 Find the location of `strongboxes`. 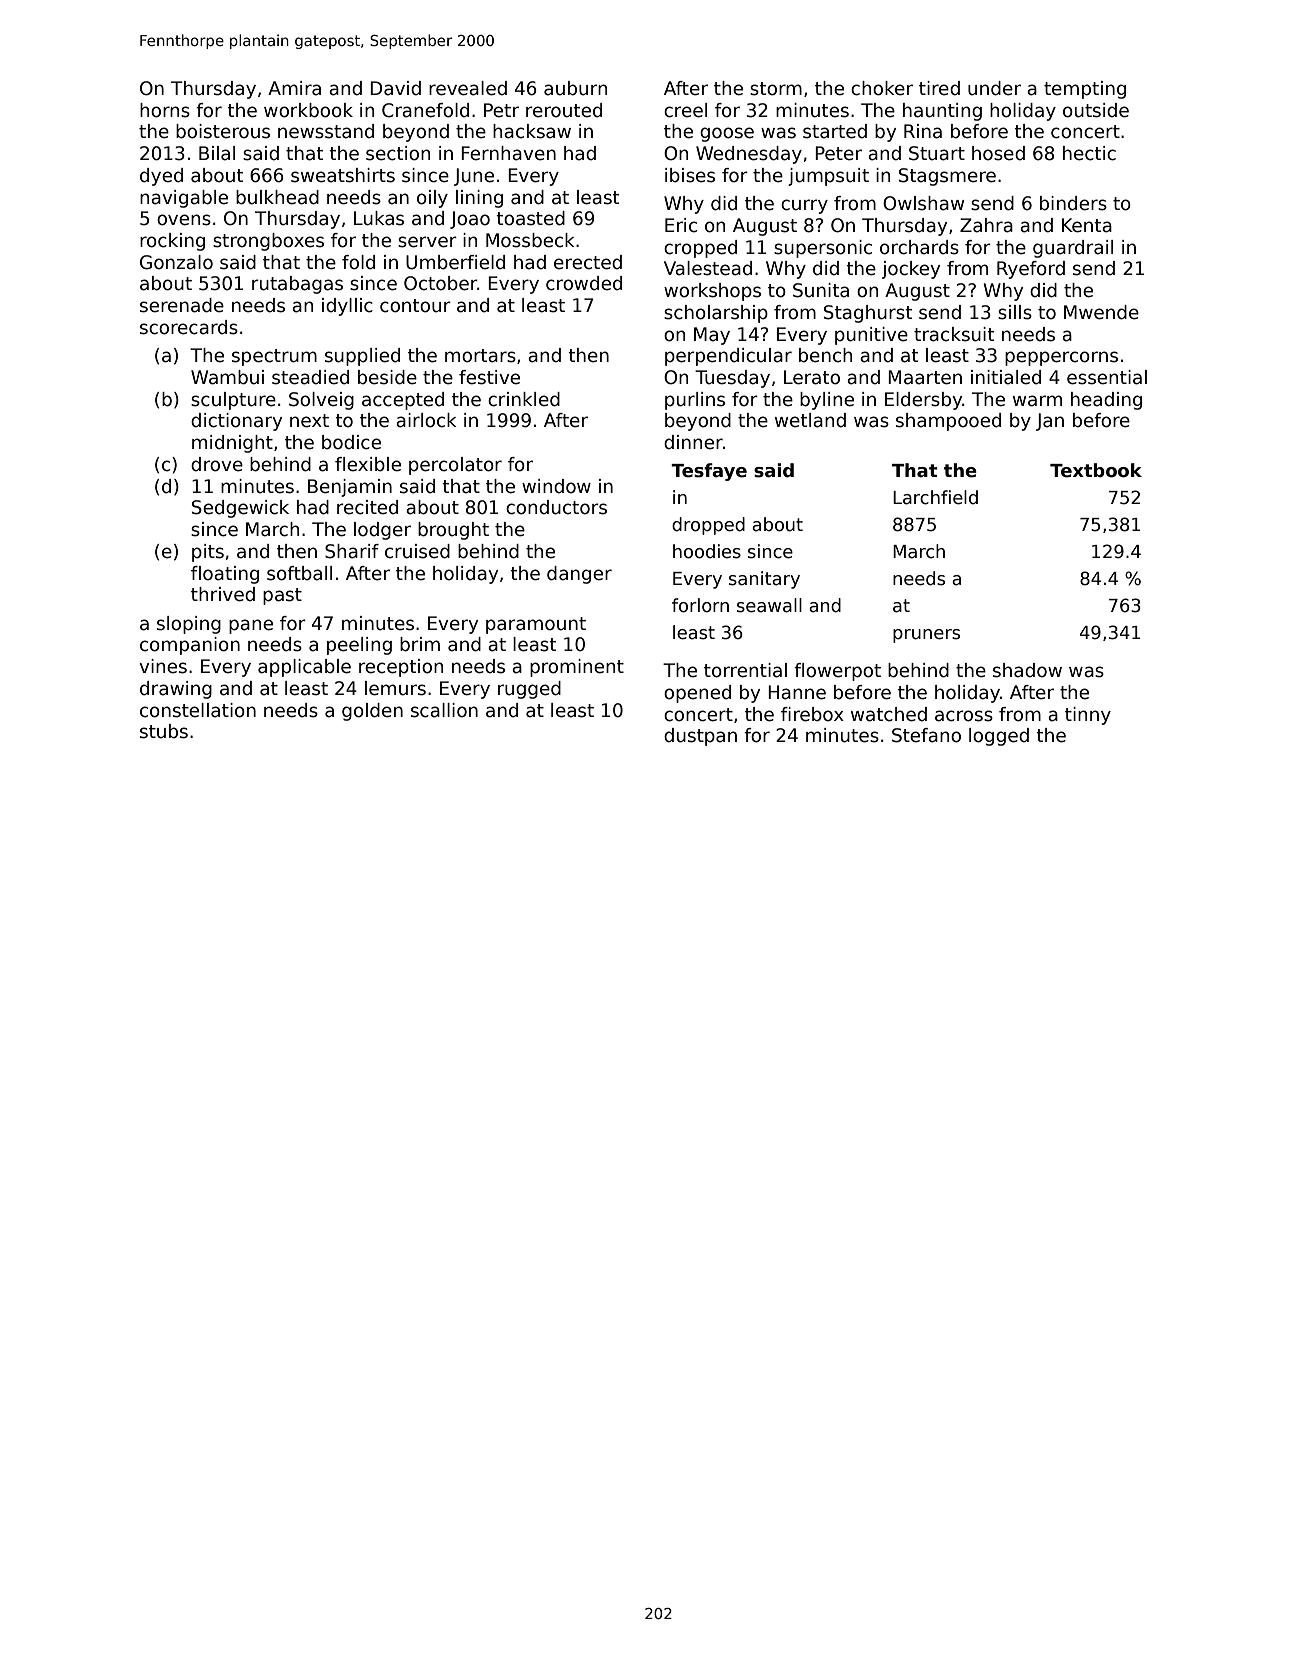

strongboxes is located at coordinates (268, 242).
